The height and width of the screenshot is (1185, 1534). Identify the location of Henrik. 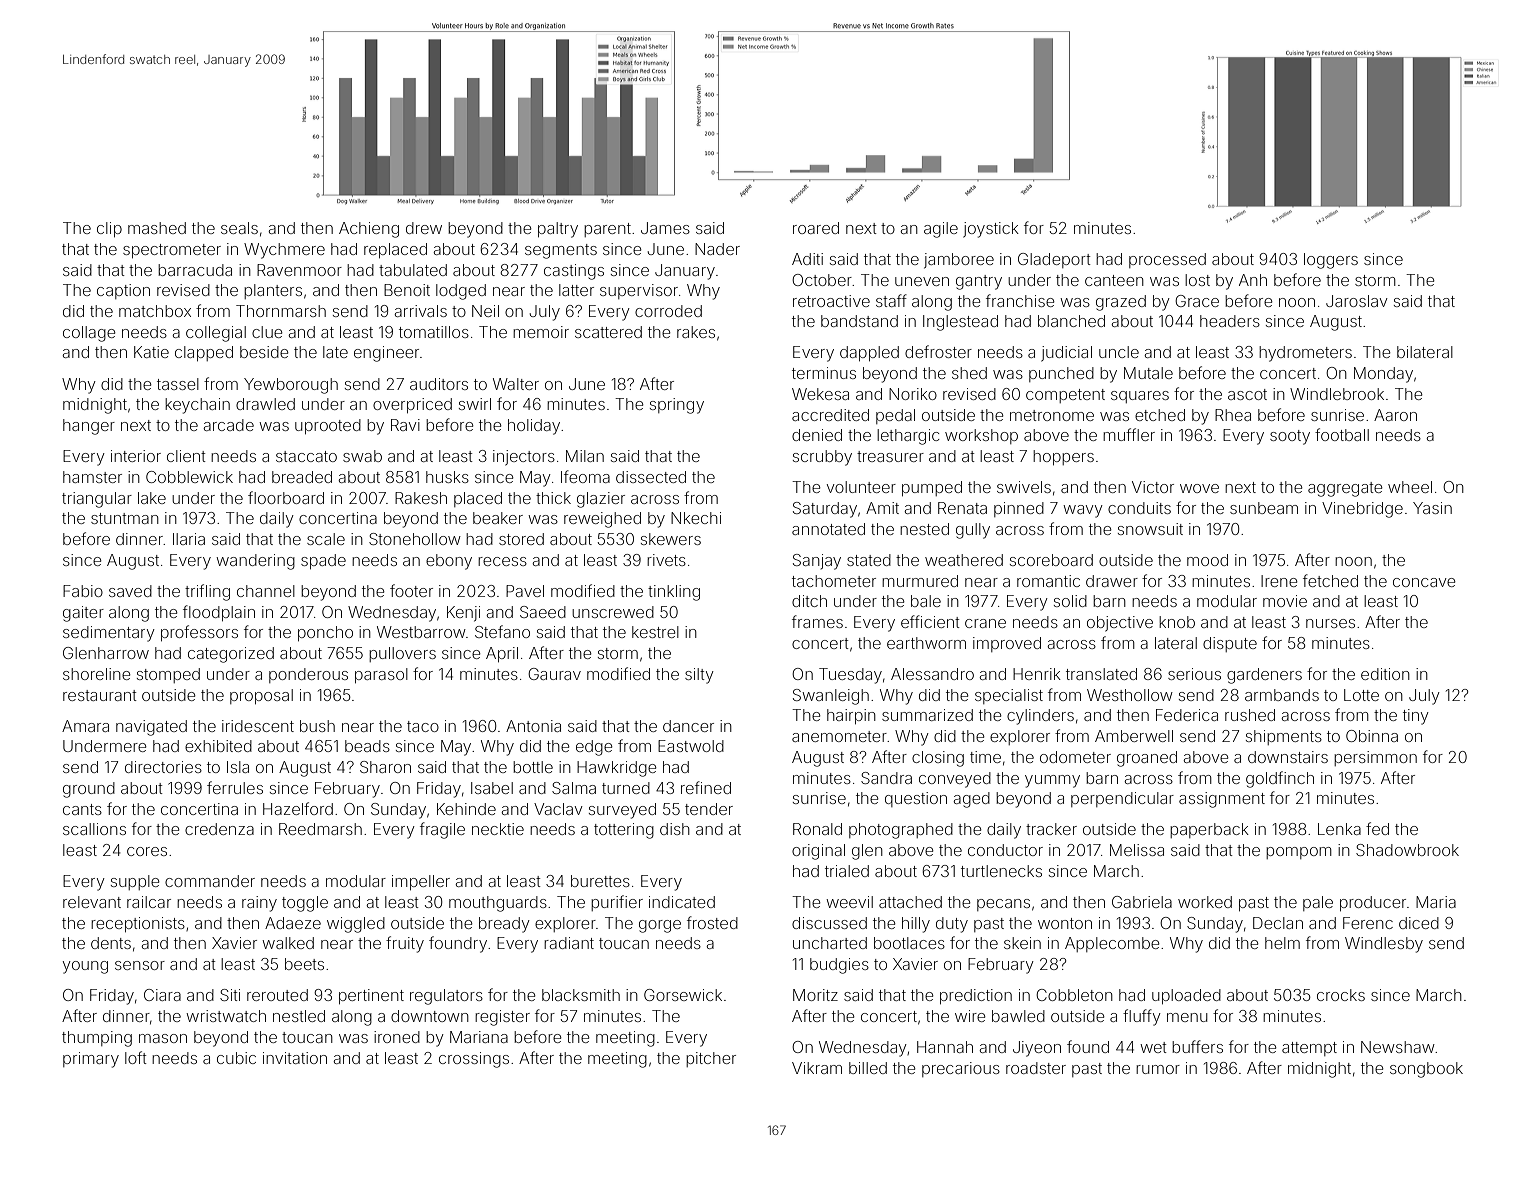
(1037, 674).
